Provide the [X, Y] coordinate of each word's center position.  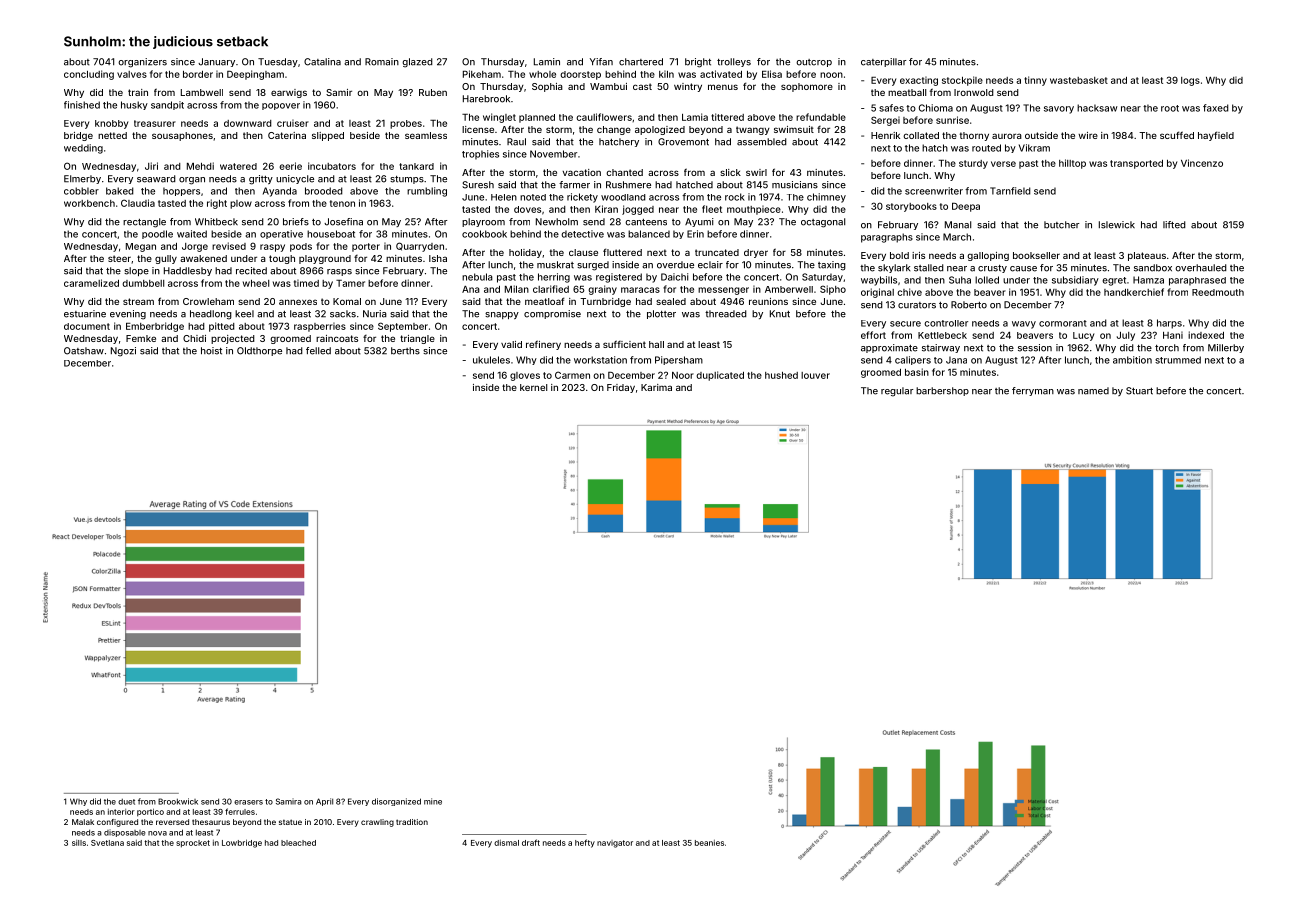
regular [897, 392]
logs [1190, 81]
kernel [533, 387]
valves [132, 74]
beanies [709, 843]
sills [79, 843]
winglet [499, 118]
